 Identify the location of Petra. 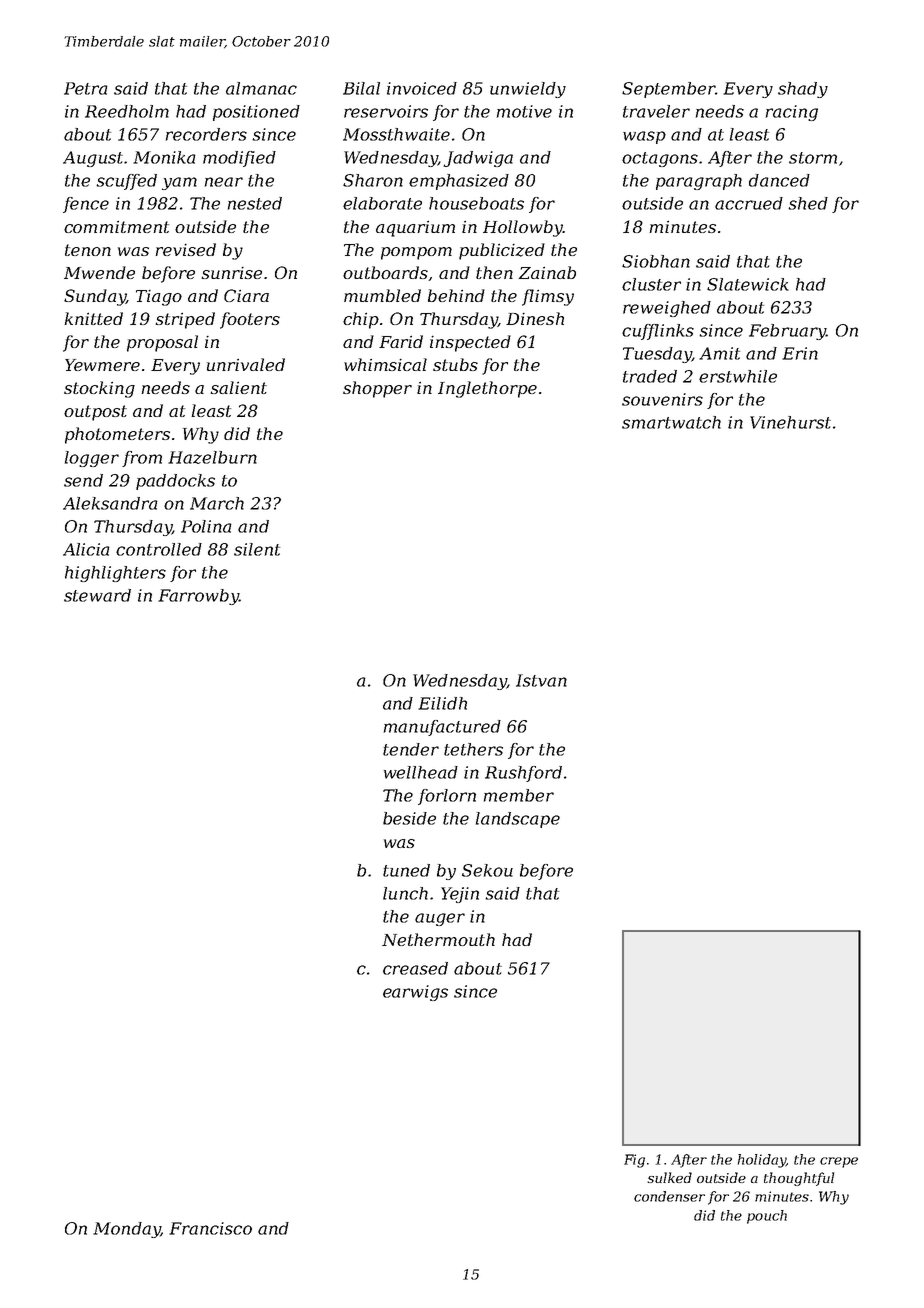
(86, 88).
